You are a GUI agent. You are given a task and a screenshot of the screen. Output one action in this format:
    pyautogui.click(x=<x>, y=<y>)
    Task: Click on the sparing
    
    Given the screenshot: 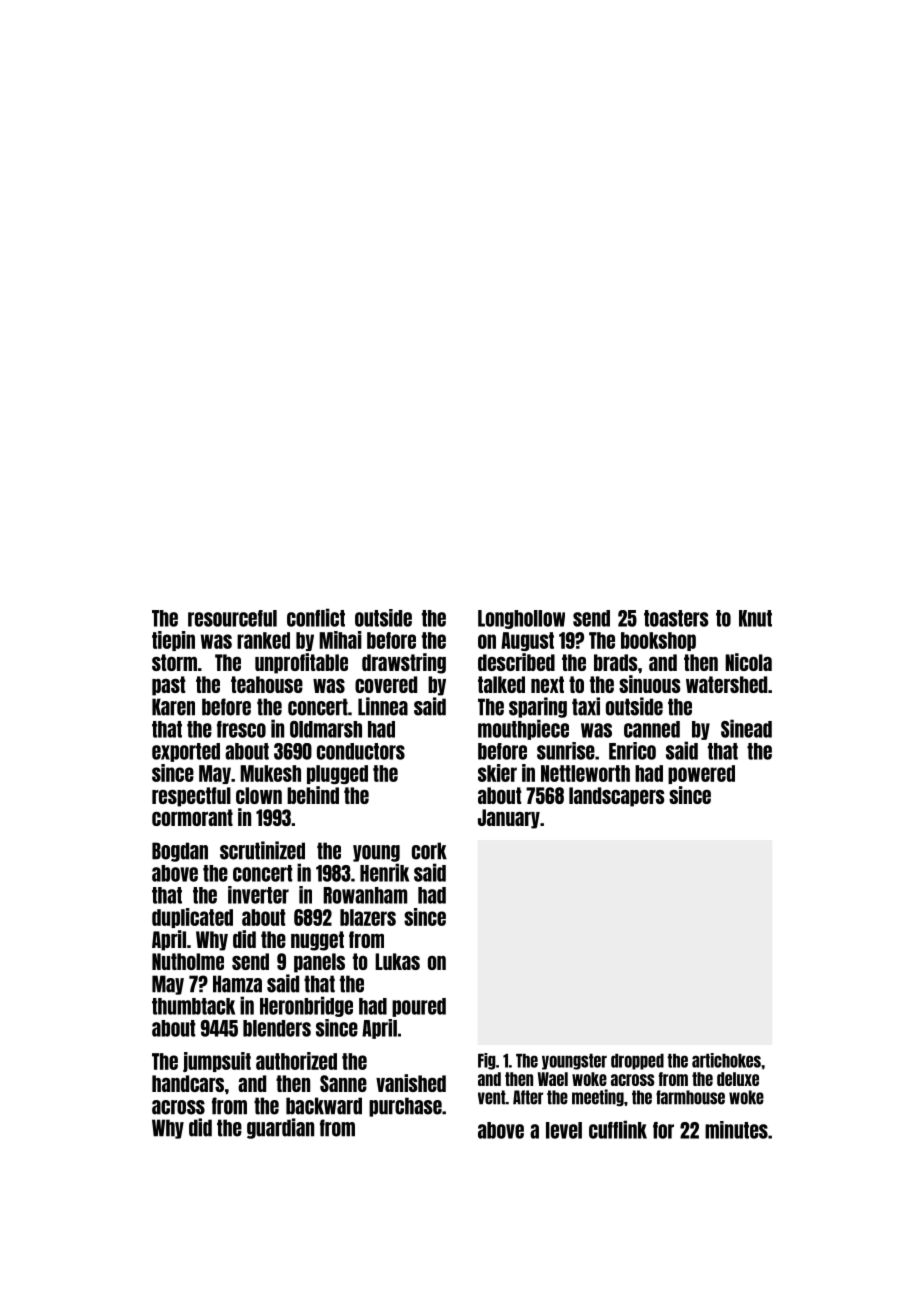 What is the action you would take?
    pyautogui.click(x=538, y=707)
